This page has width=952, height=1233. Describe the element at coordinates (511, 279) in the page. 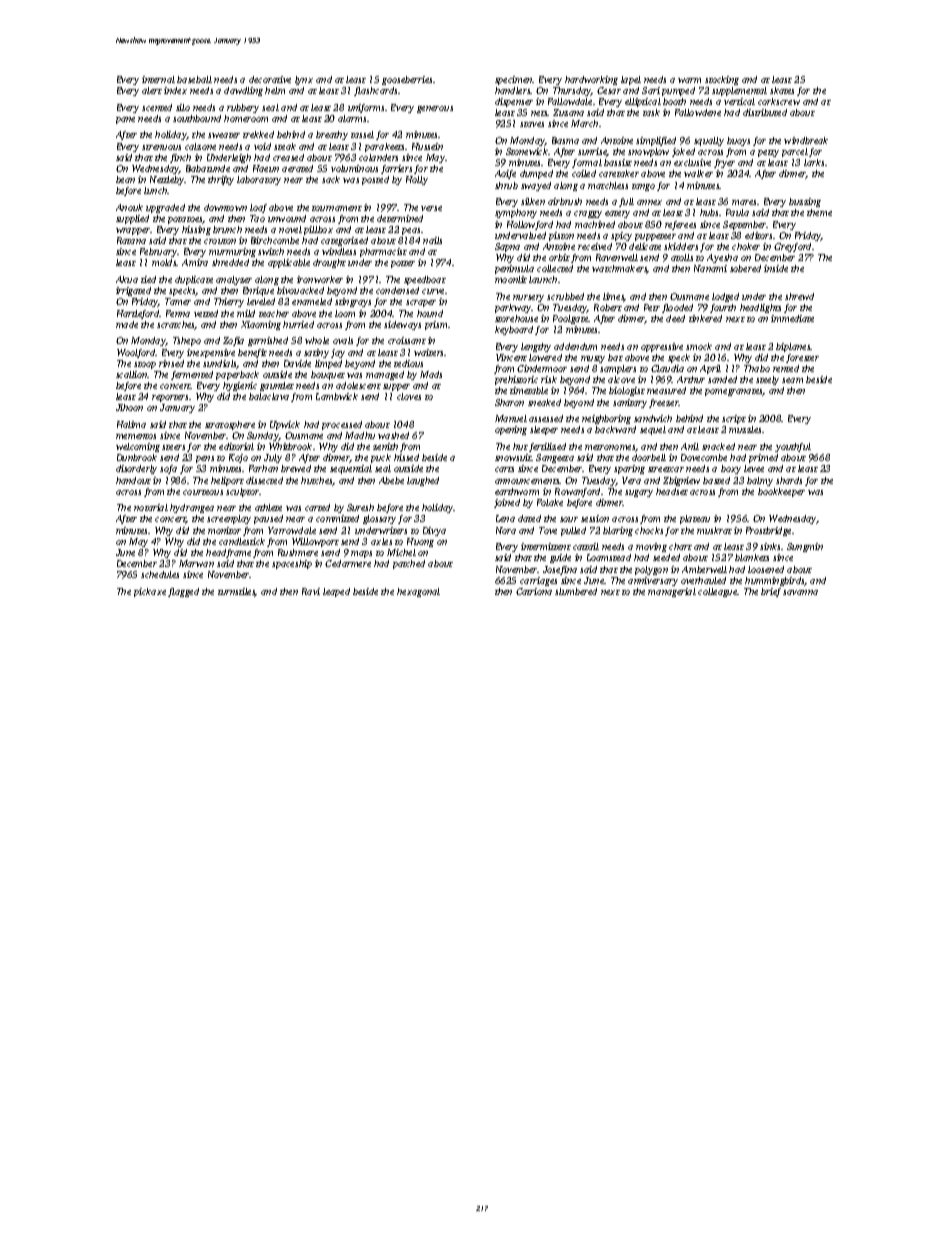

I see `moonlit` at that location.
